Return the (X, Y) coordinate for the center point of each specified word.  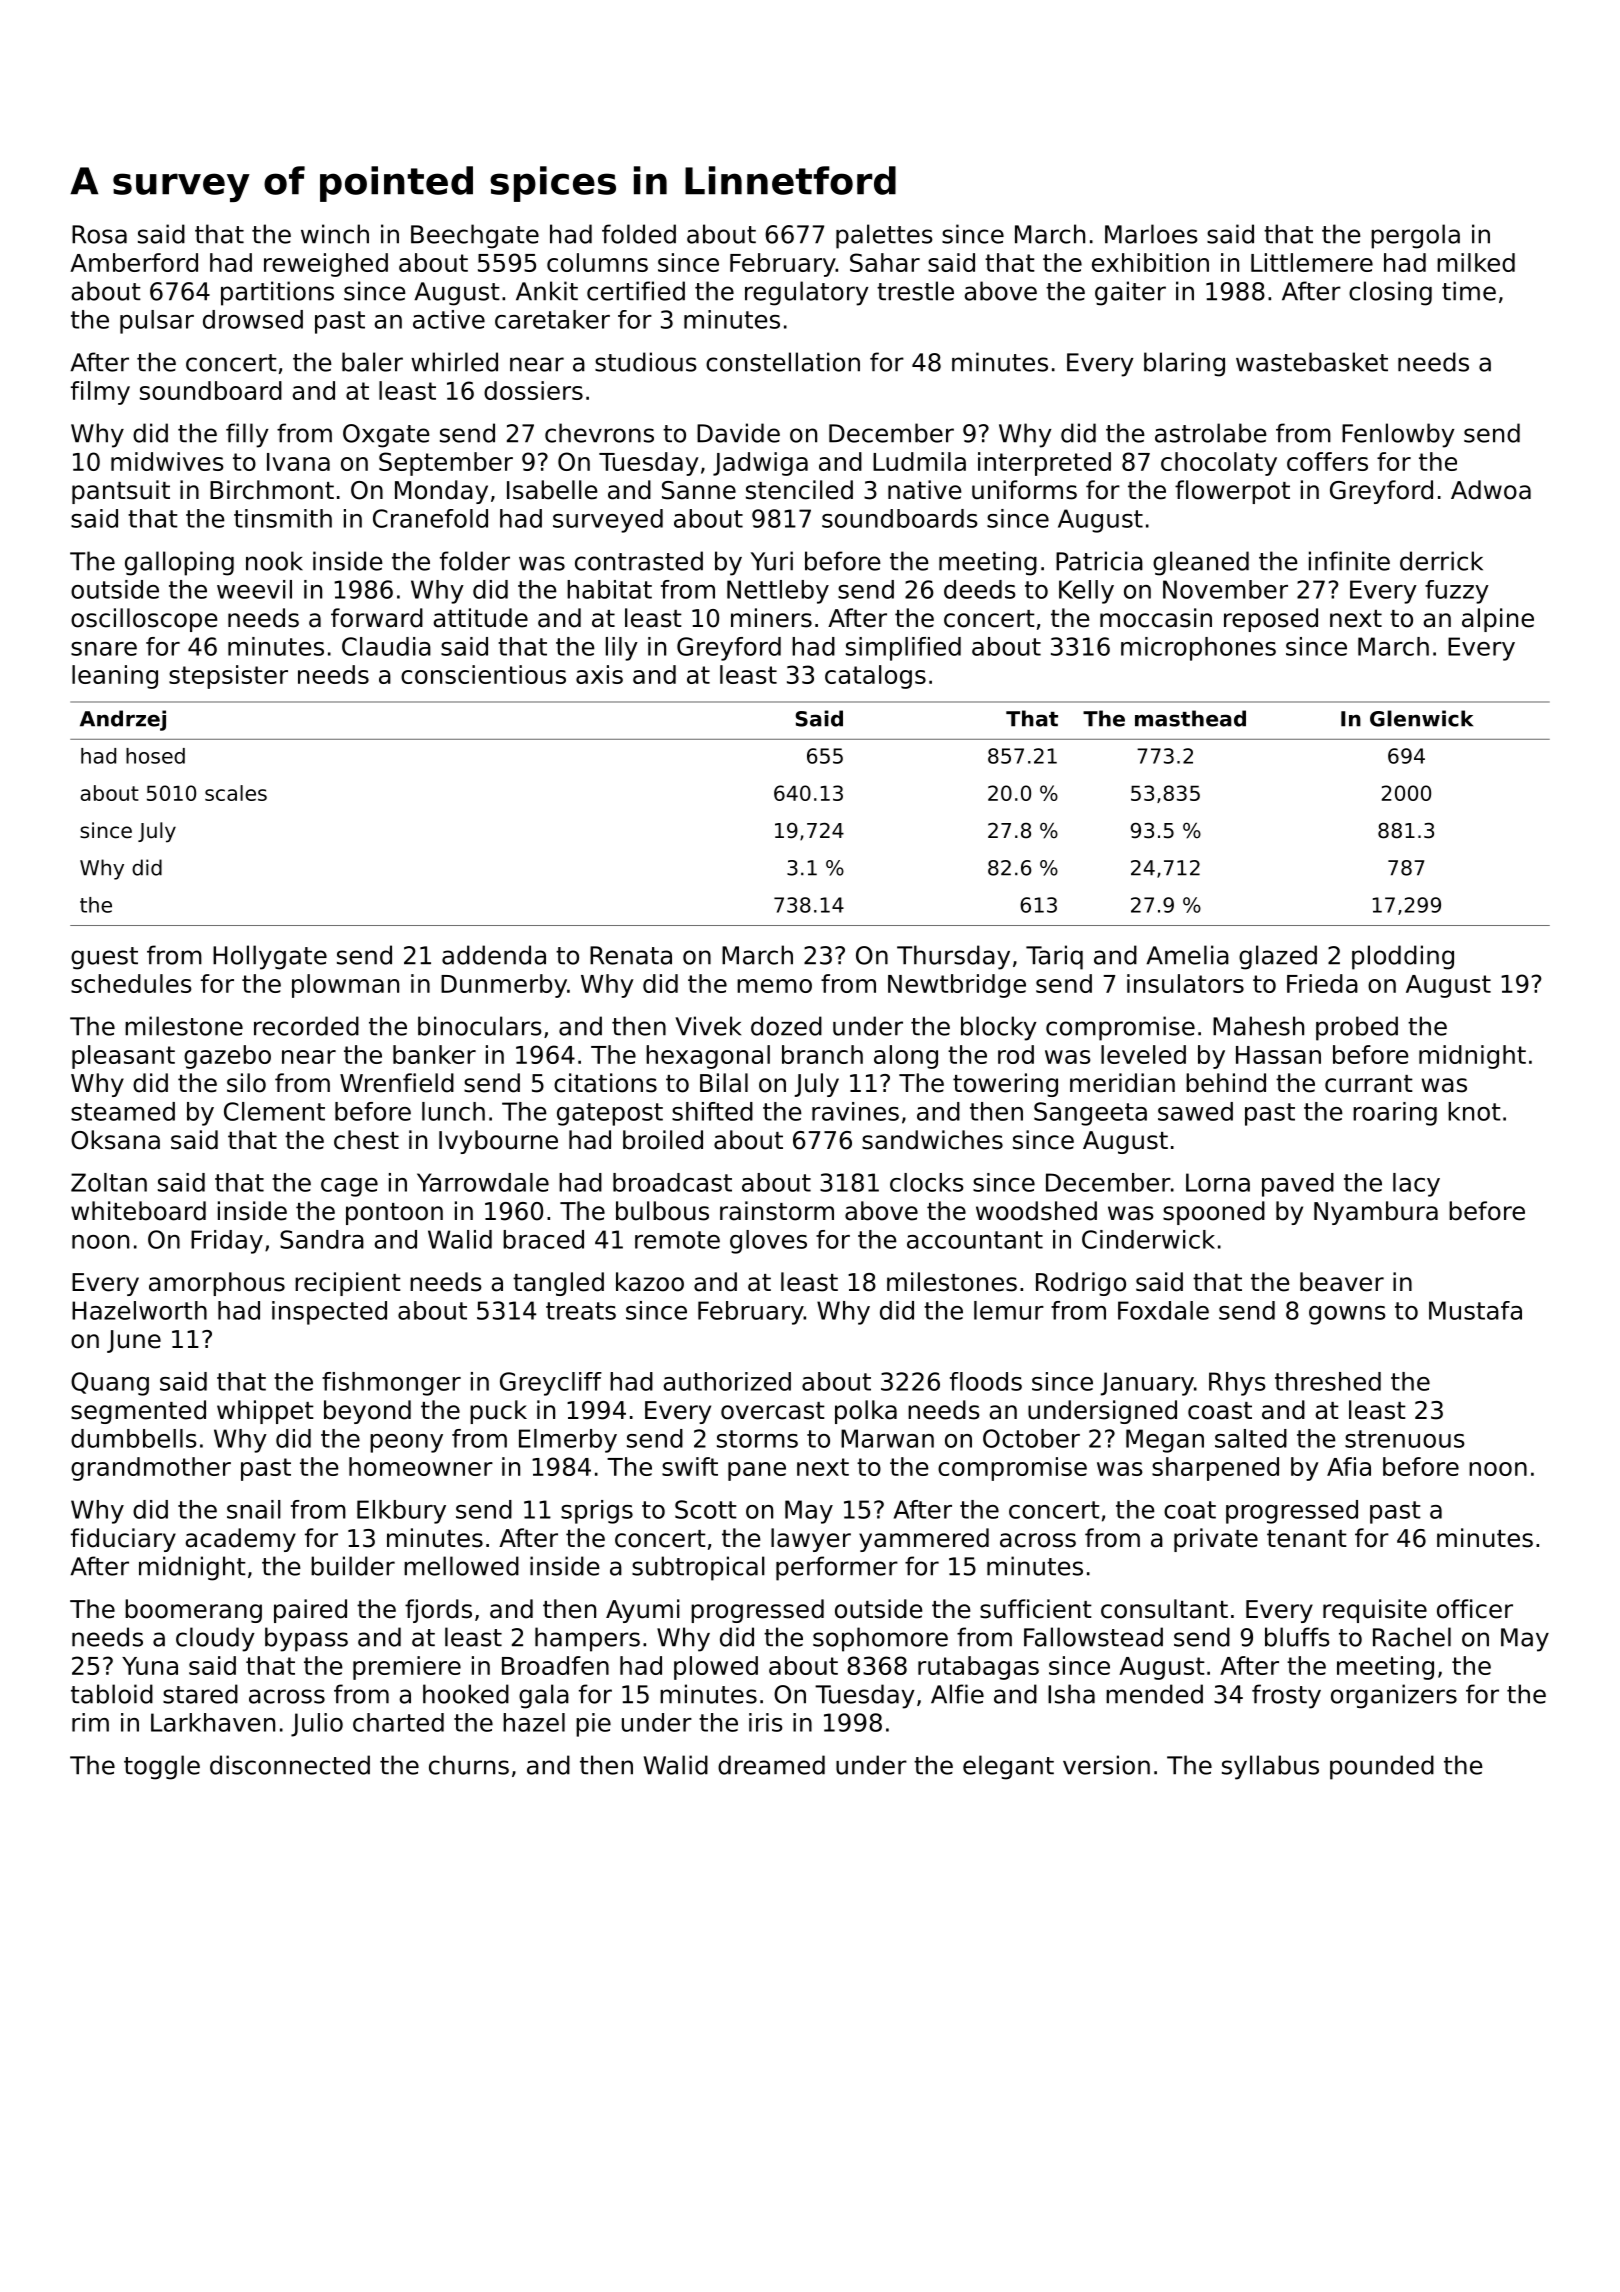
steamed (123, 1111)
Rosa (99, 234)
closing (1390, 293)
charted (398, 1722)
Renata (631, 955)
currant (1369, 1084)
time (1469, 291)
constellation (783, 362)
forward (377, 618)
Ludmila (919, 461)
